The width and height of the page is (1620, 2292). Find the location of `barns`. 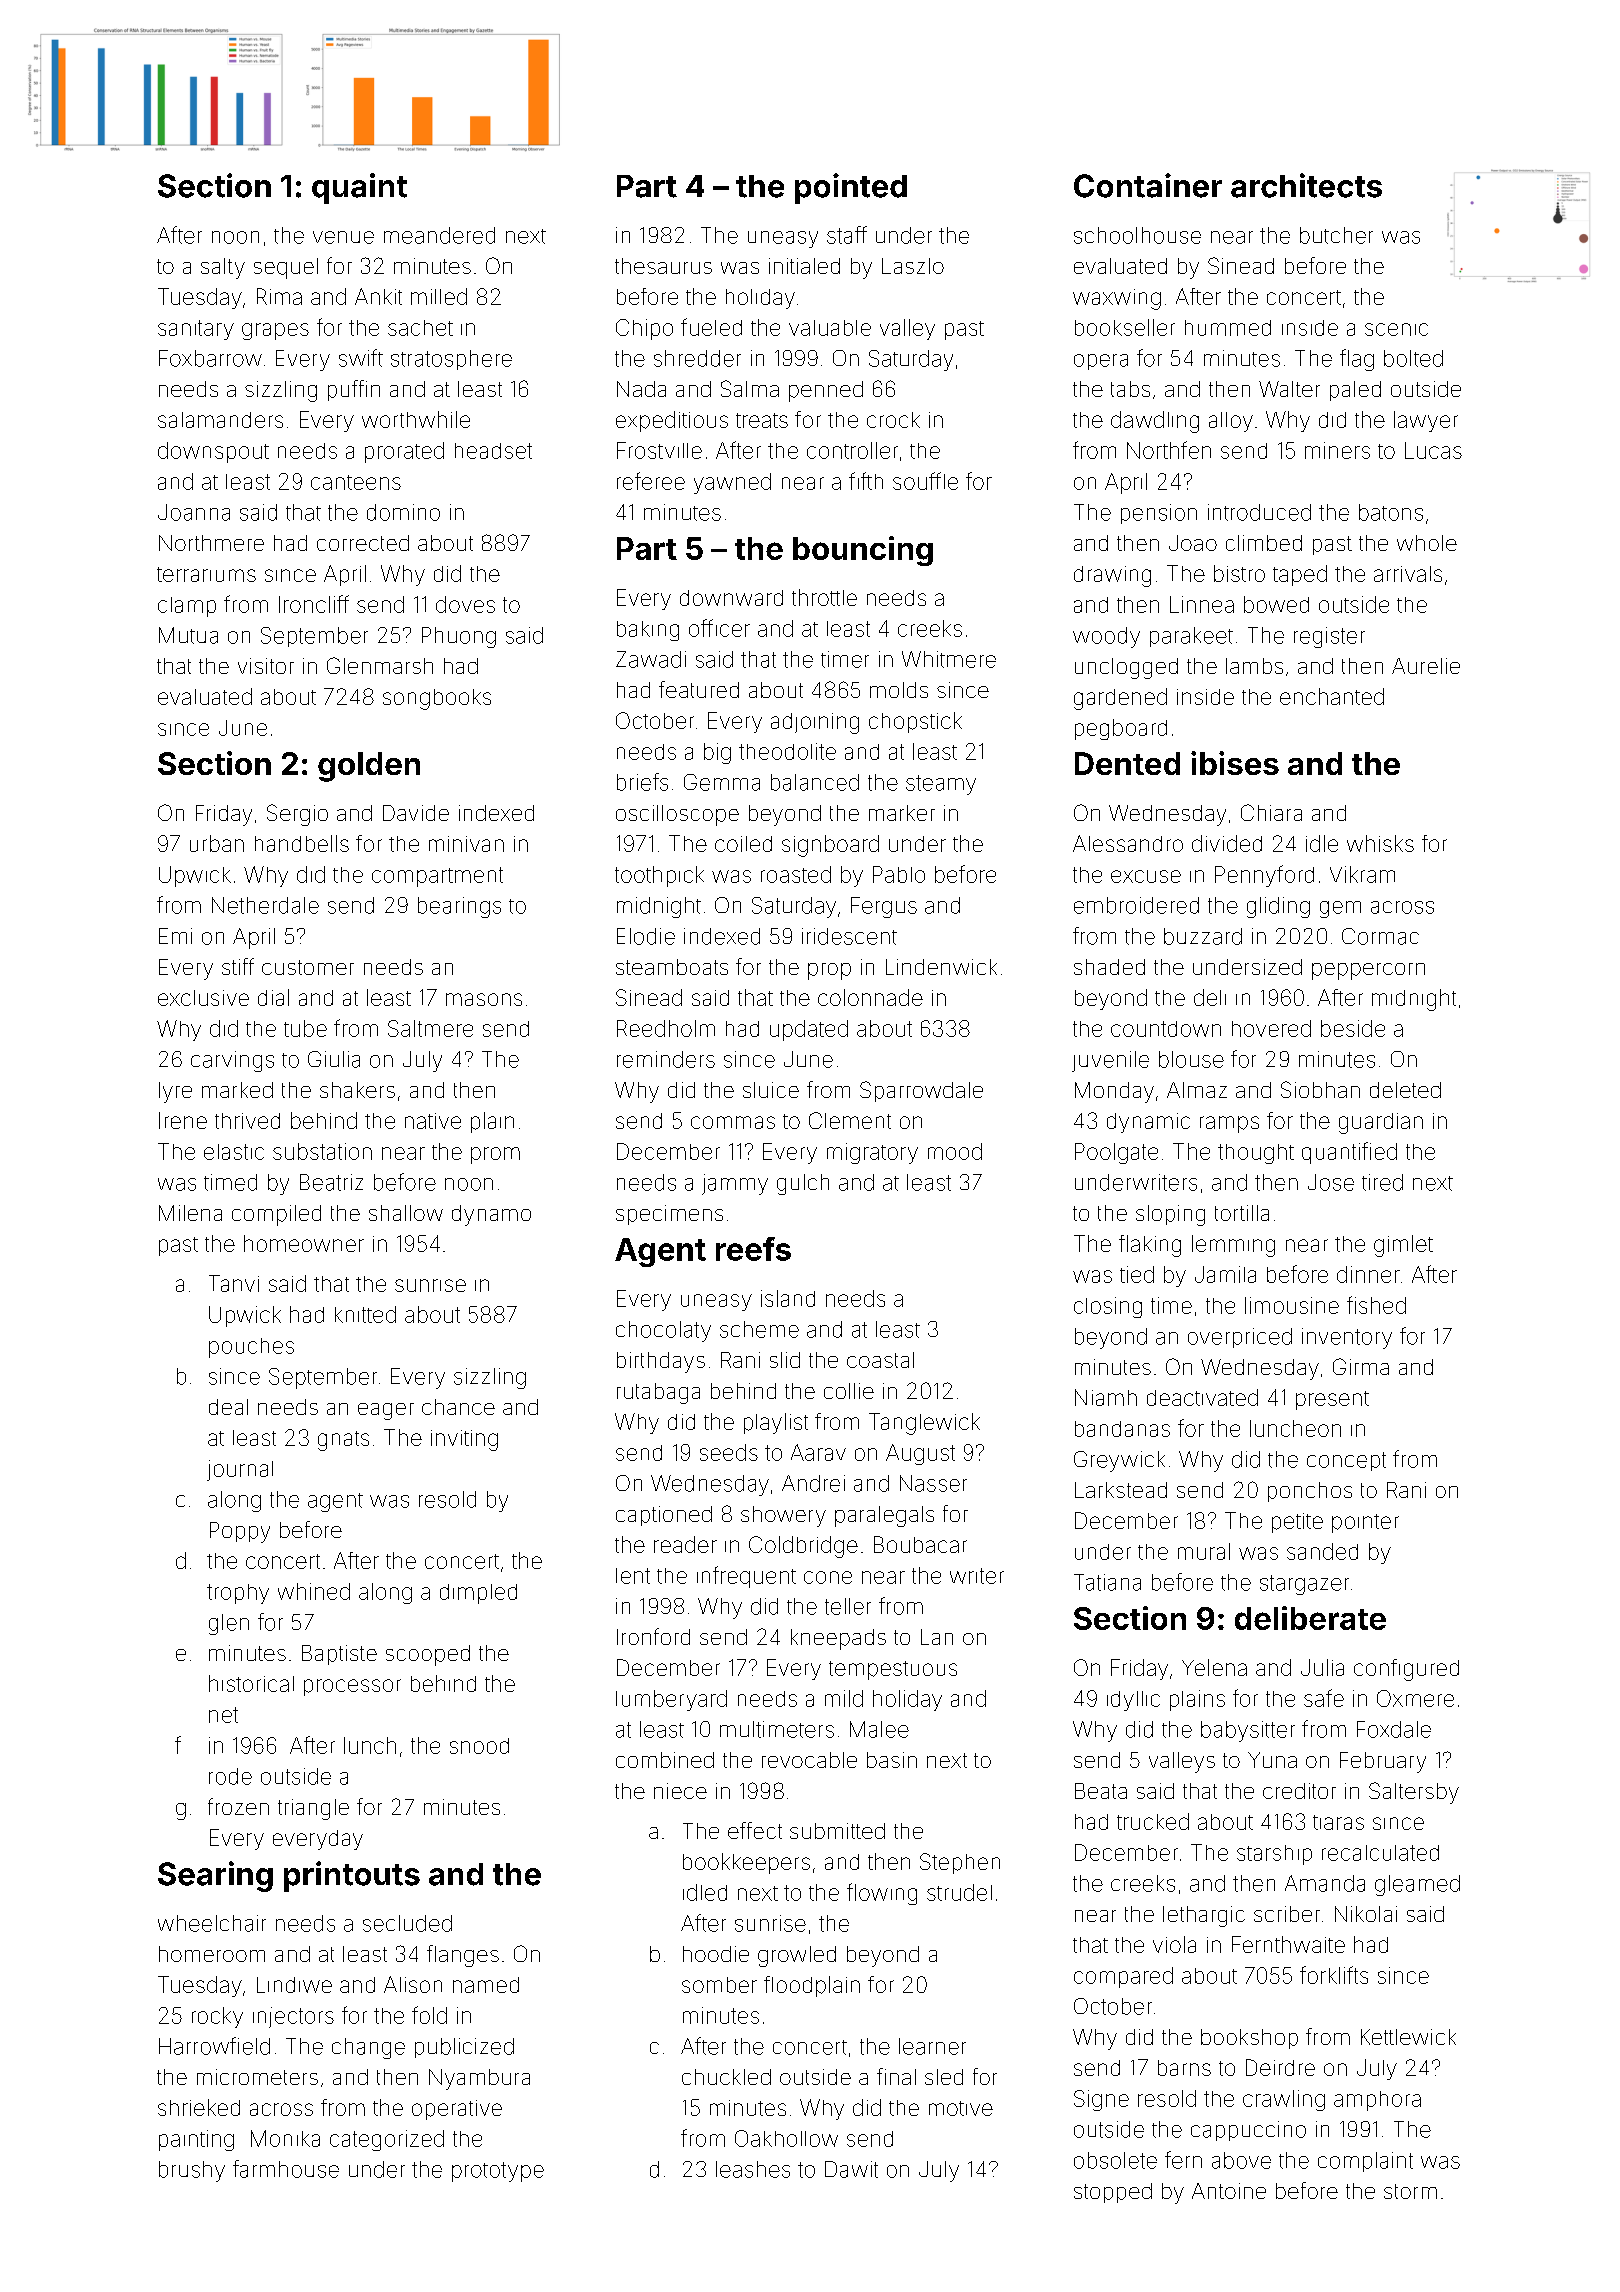

barns is located at coordinates (1184, 2068).
